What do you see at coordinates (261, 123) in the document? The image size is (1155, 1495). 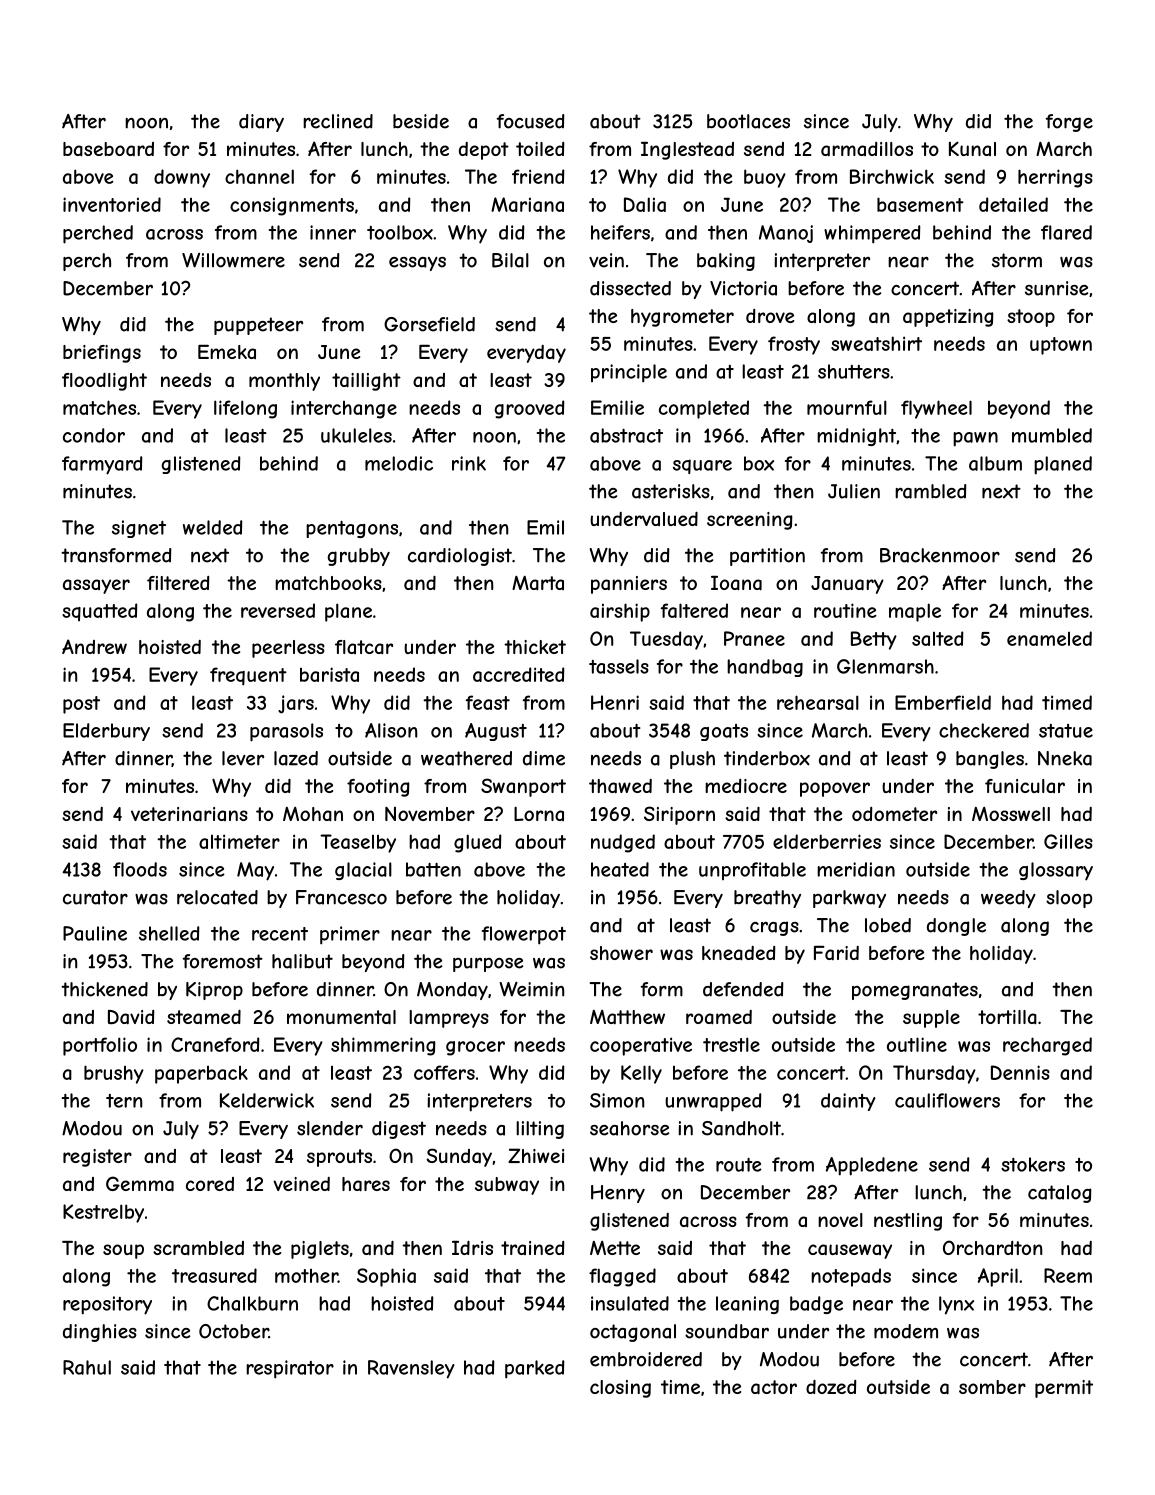 I see `diary` at bounding box center [261, 123].
